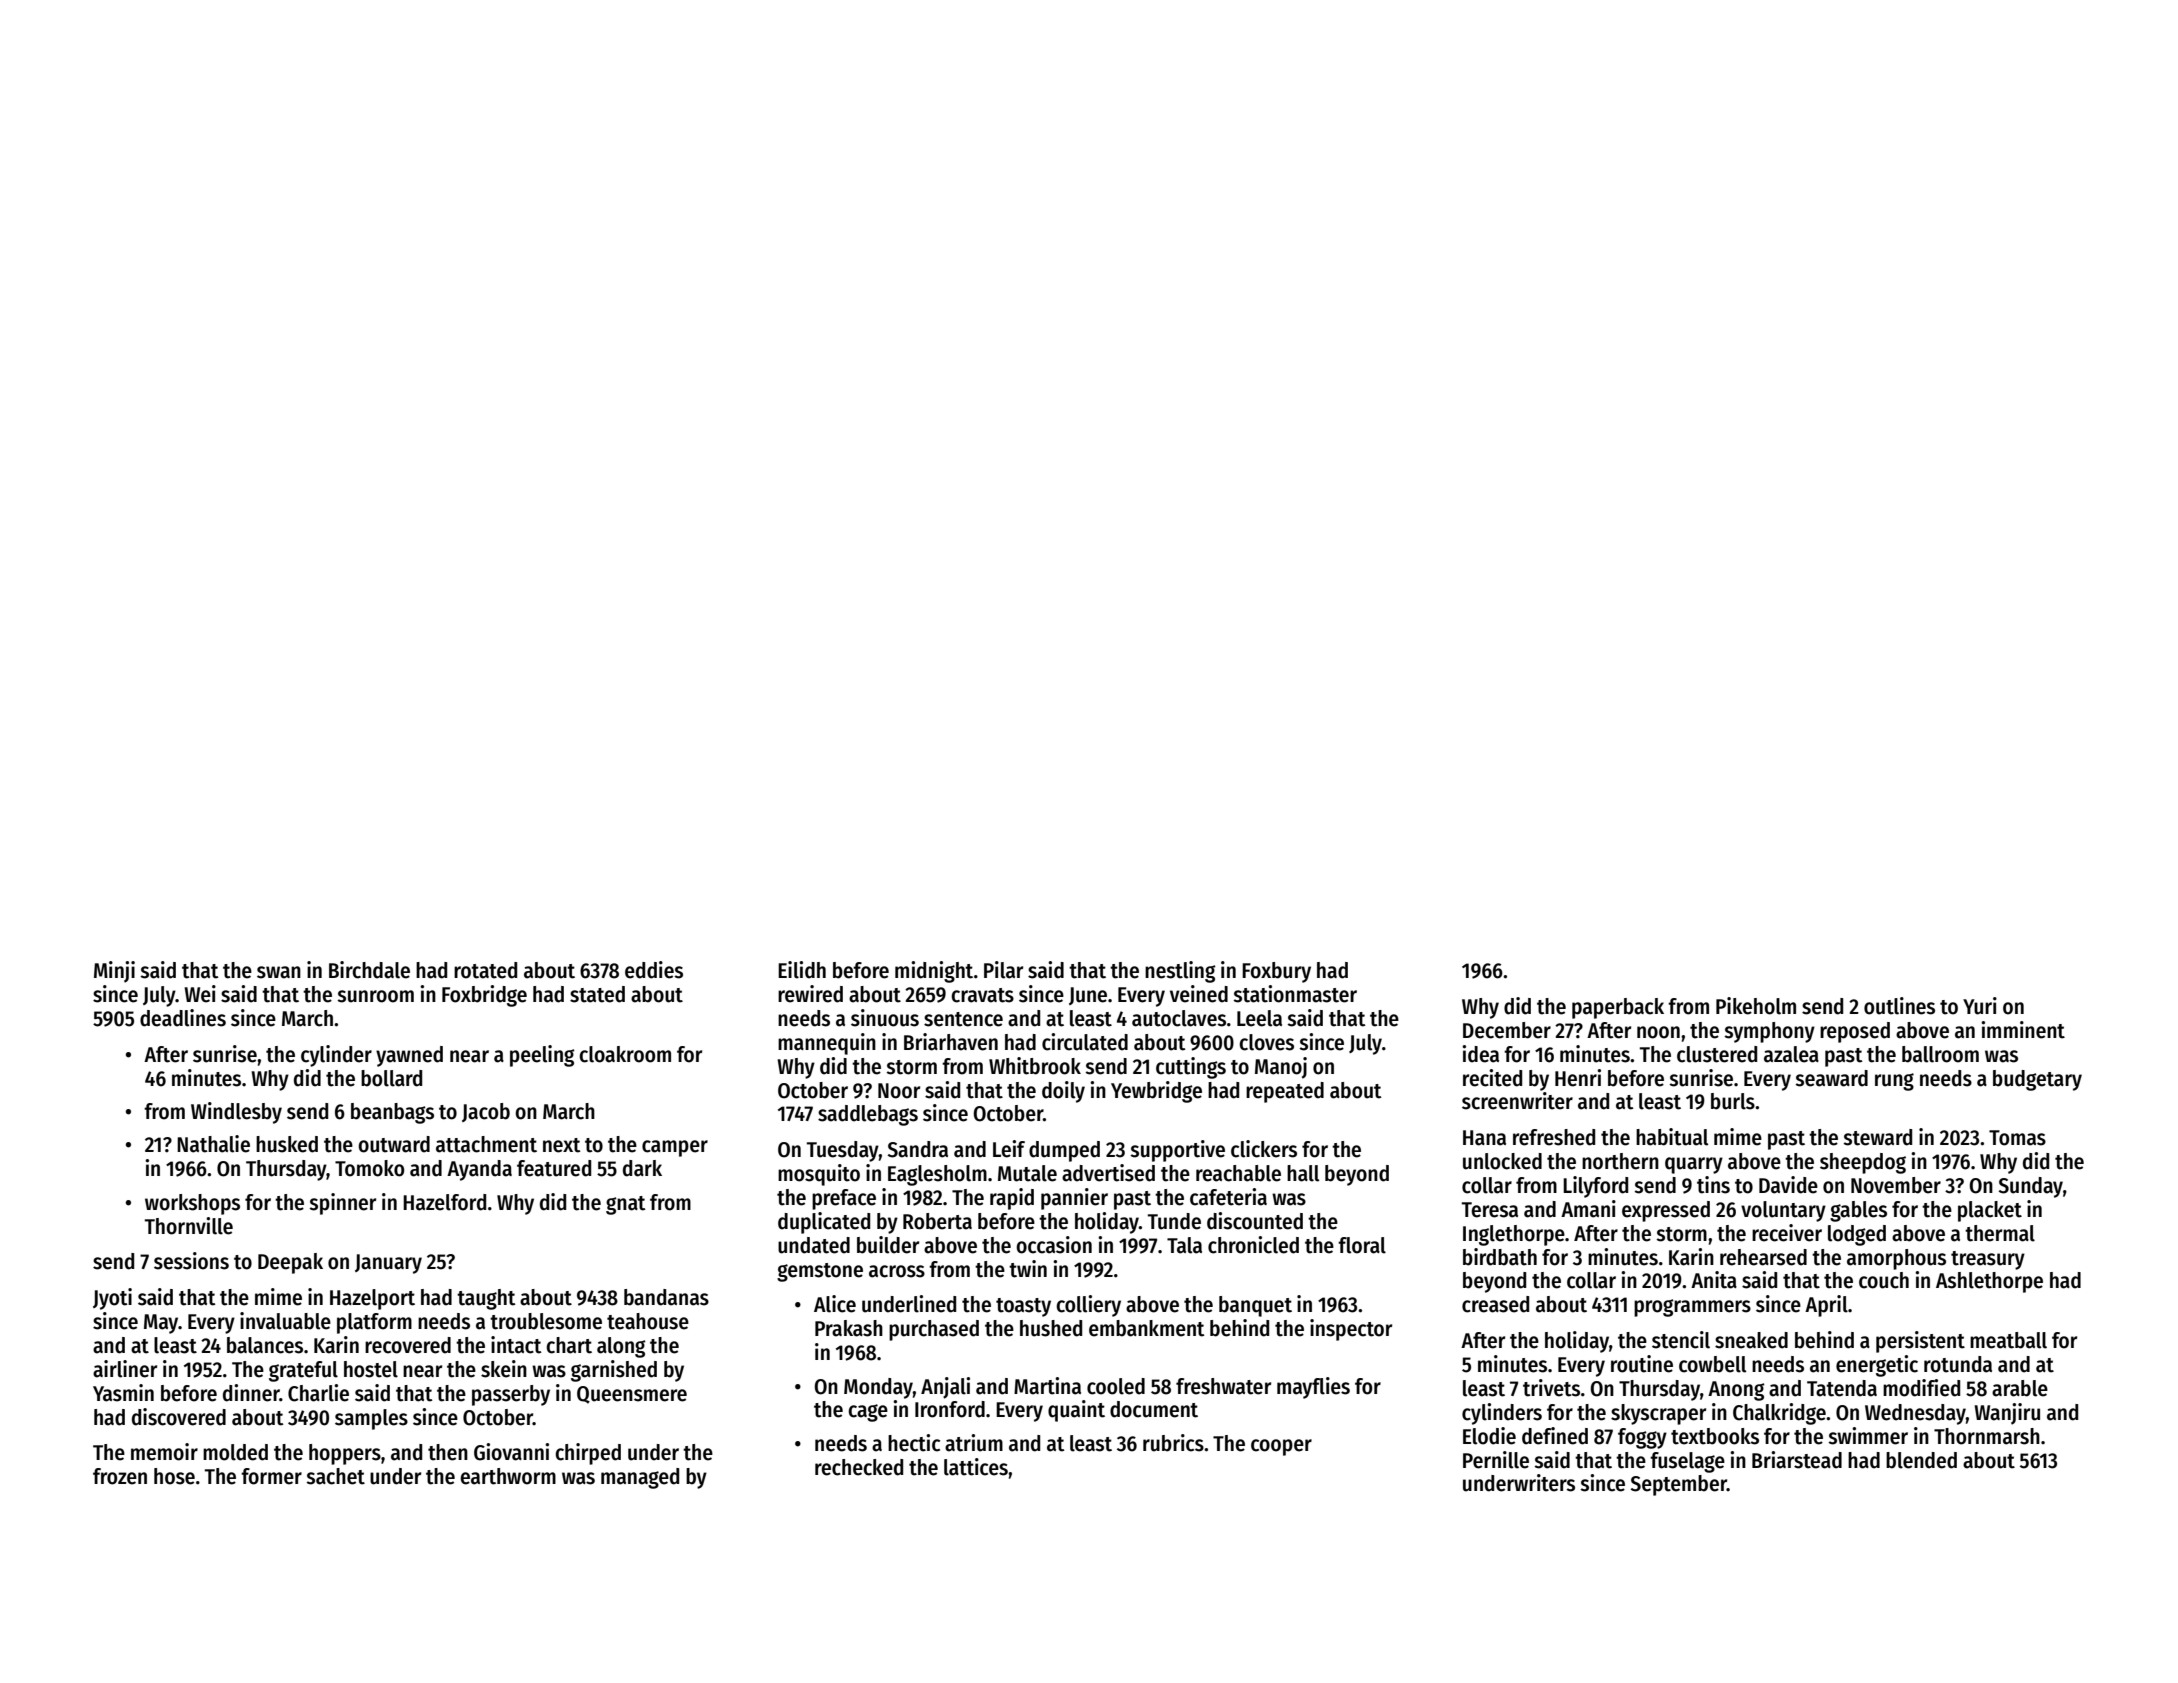 Image resolution: width=2178 pixels, height=1683 pixels. Describe the element at coordinates (1028, 1269) in the screenshot. I see `twin` at that location.
